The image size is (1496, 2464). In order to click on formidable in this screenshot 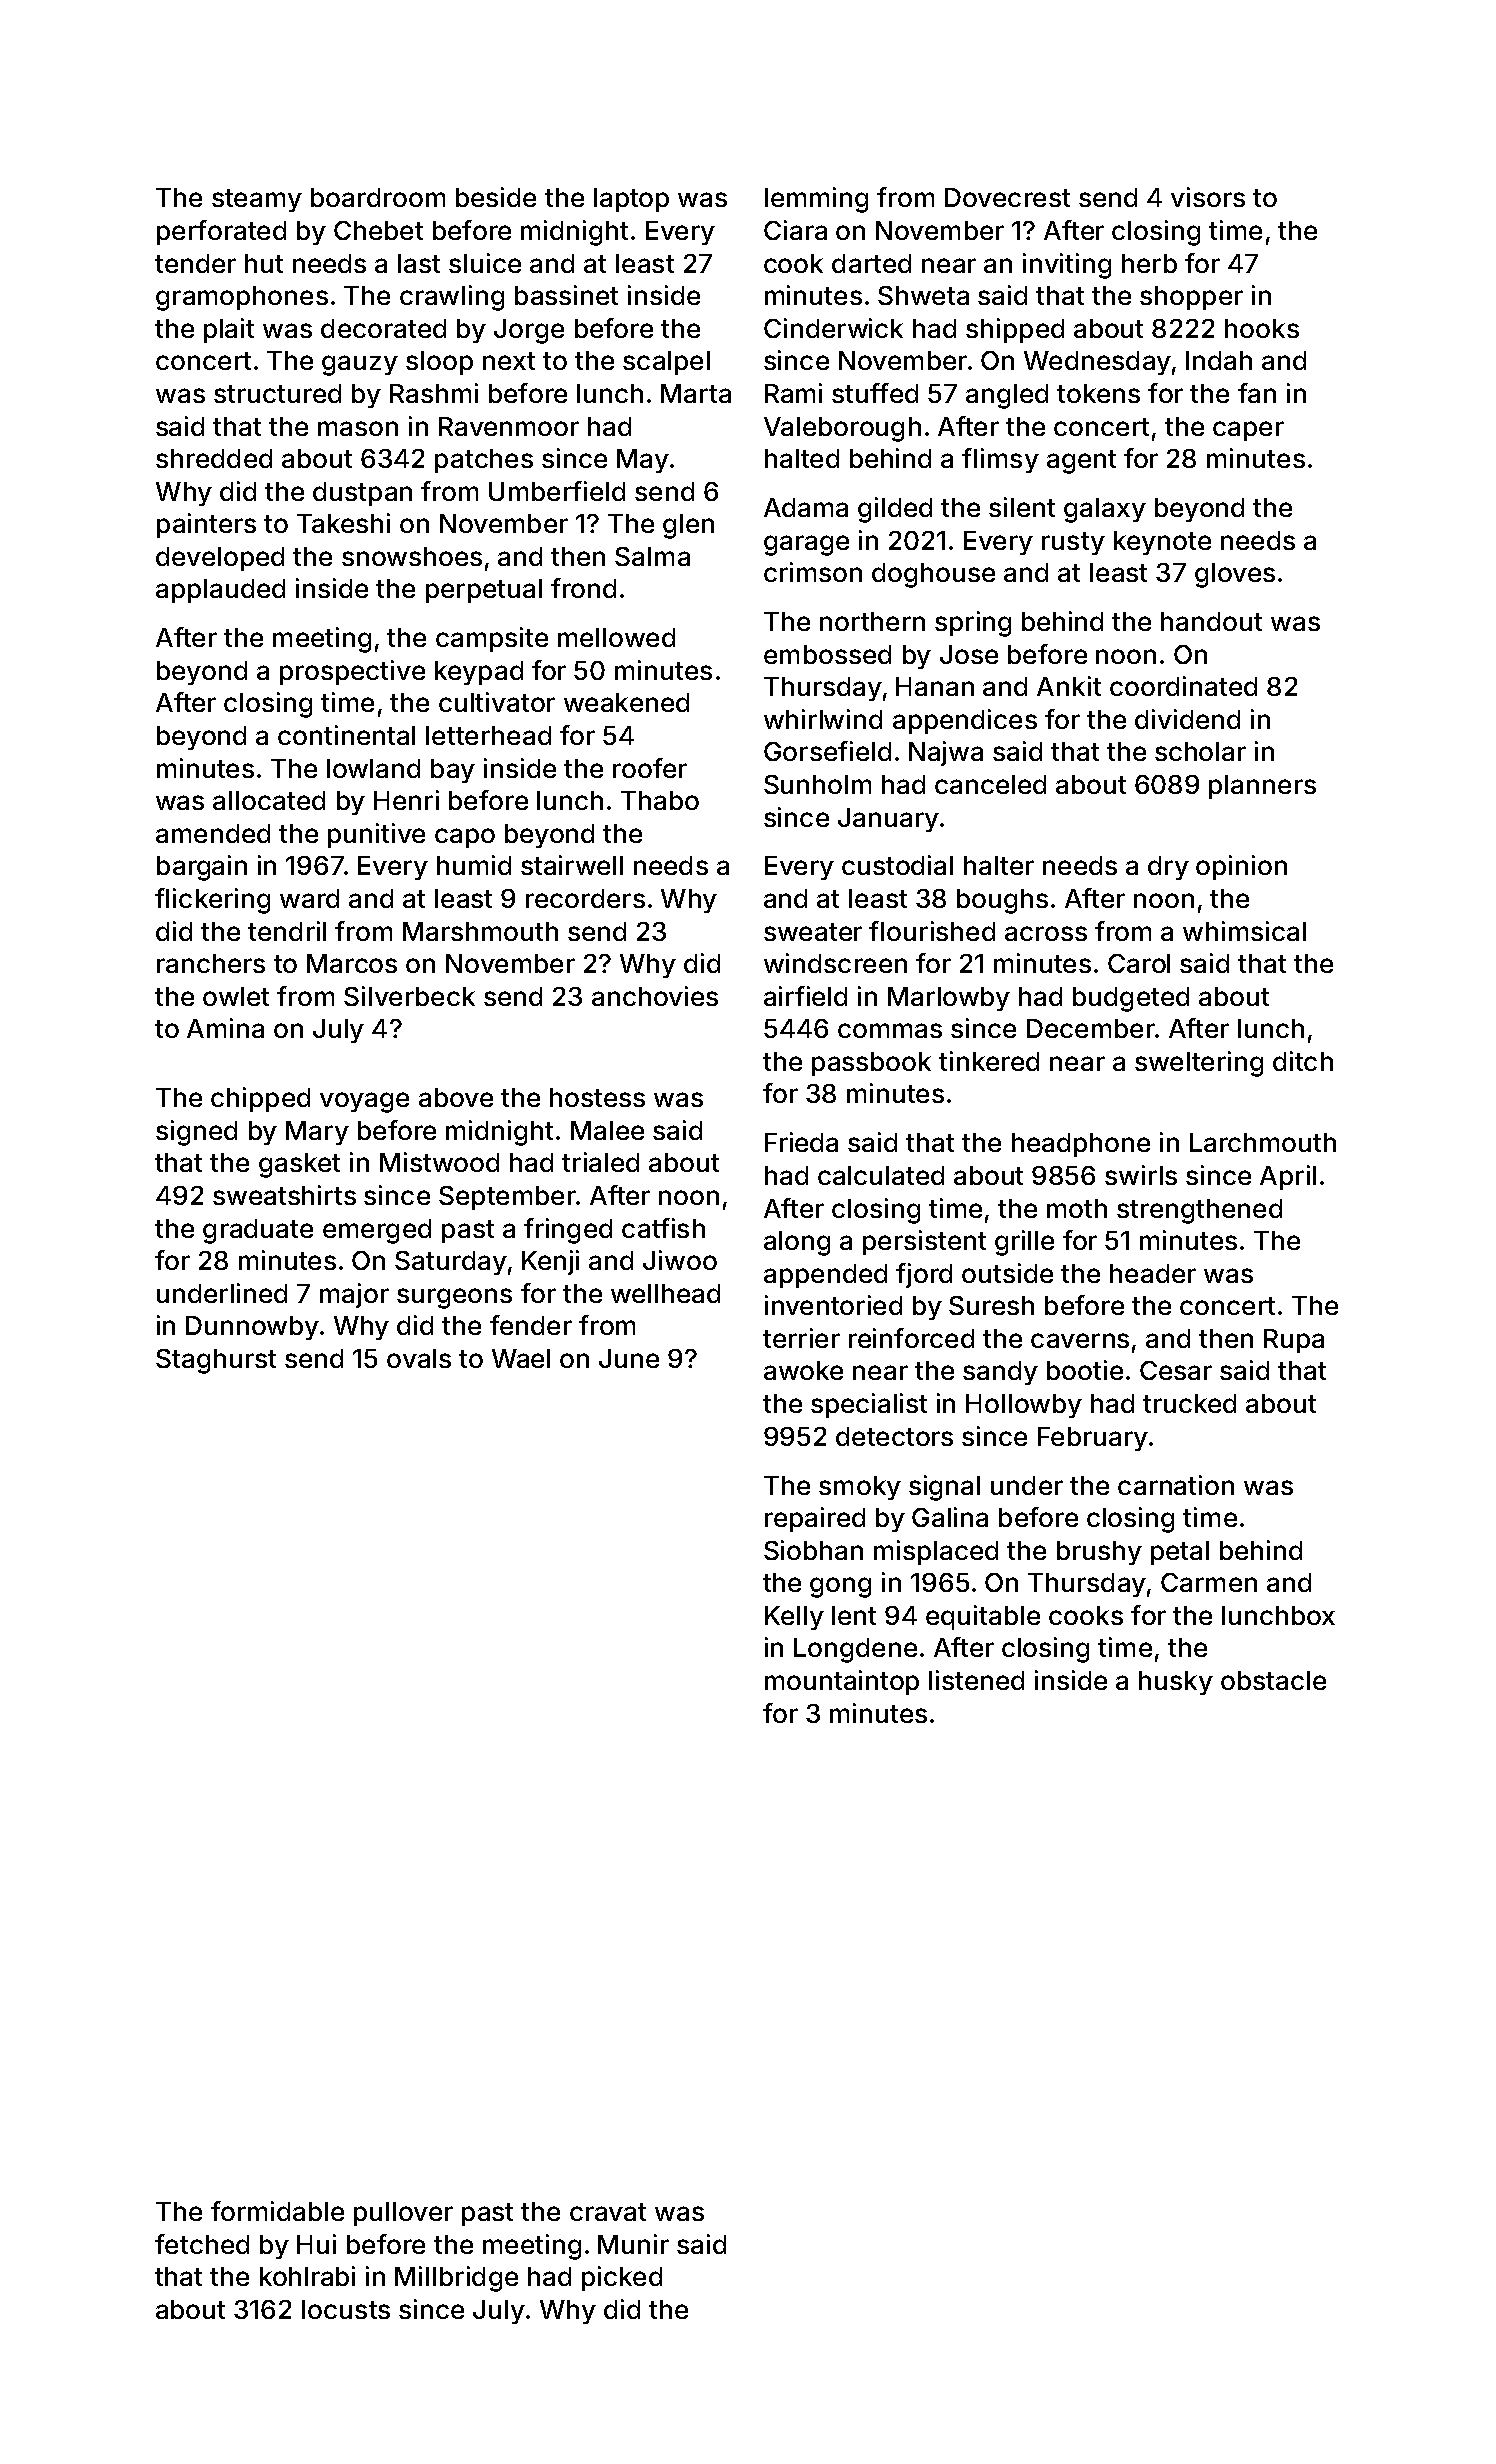, I will do `click(277, 2211)`.
